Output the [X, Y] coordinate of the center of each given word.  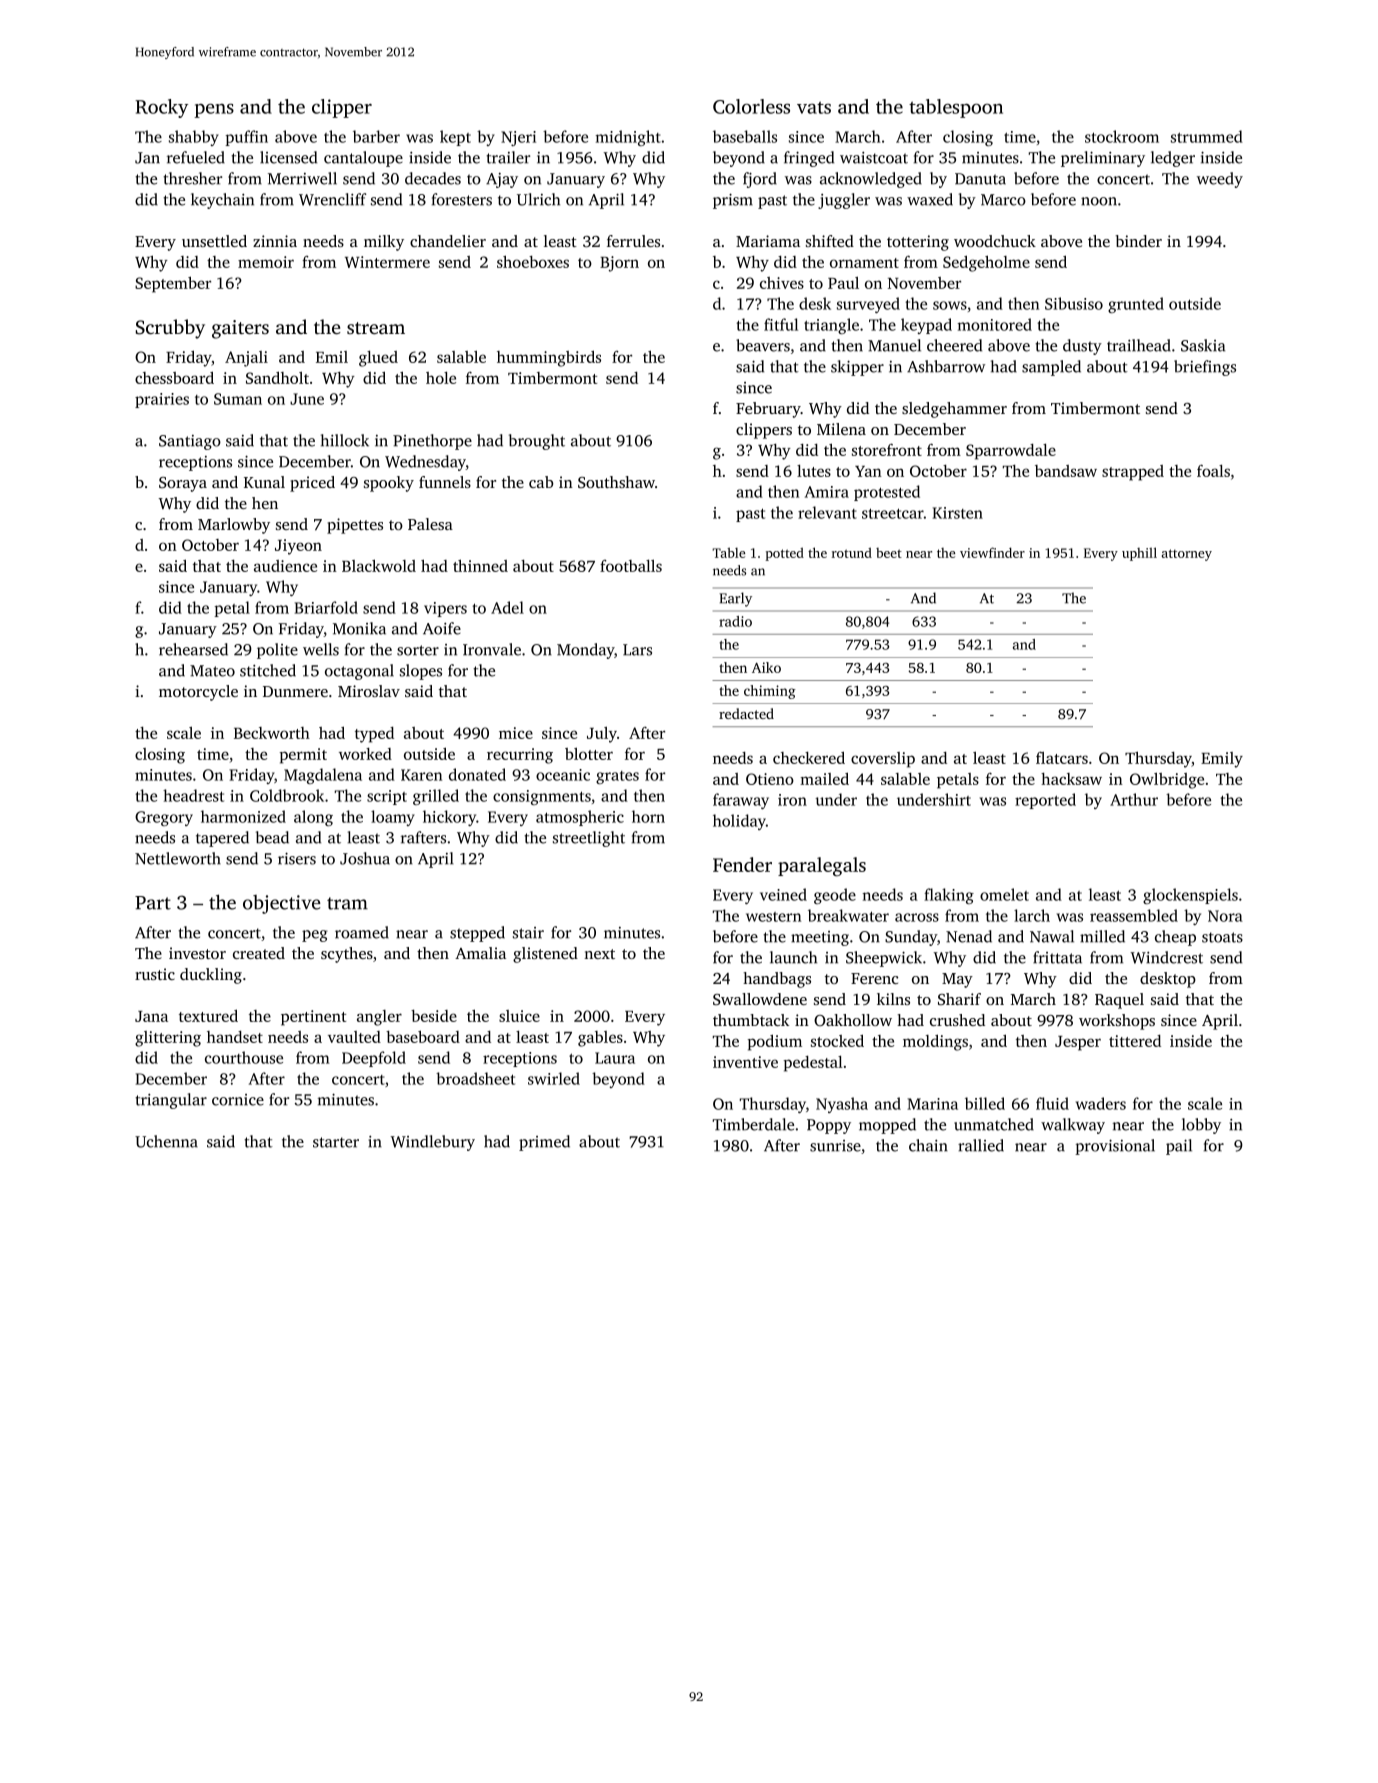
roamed [362, 932]
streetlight [589, 839]
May [957, 980]
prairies [162, 400]
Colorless [751, 106]
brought [537, 442]
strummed [1207, 136]
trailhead [1139, 345]
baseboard [423, 1036]
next [599, 954]
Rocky [161, 108]
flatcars [1062, 757]
